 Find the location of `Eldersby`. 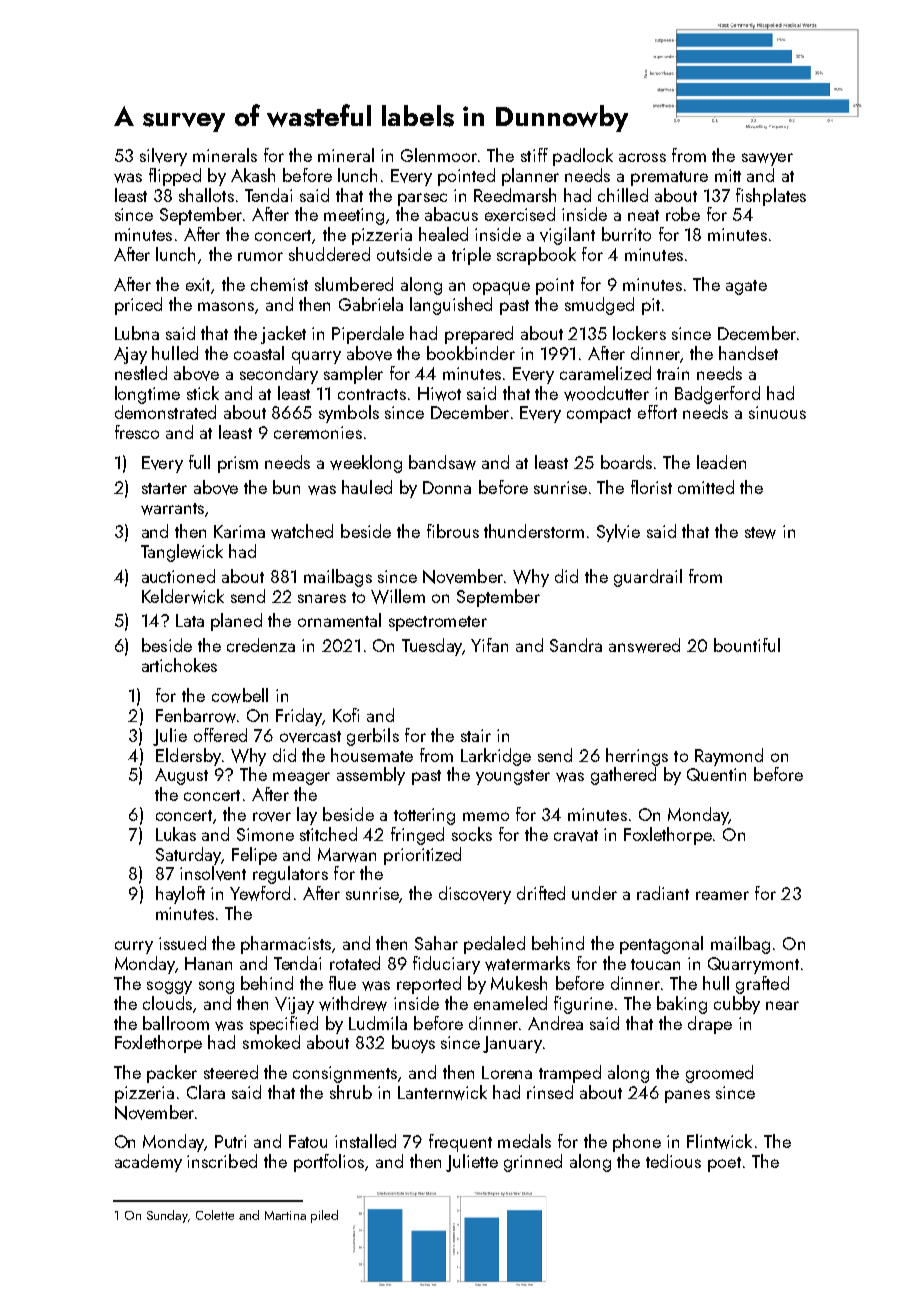

Eldersby is located at coordinates (188, 757).
